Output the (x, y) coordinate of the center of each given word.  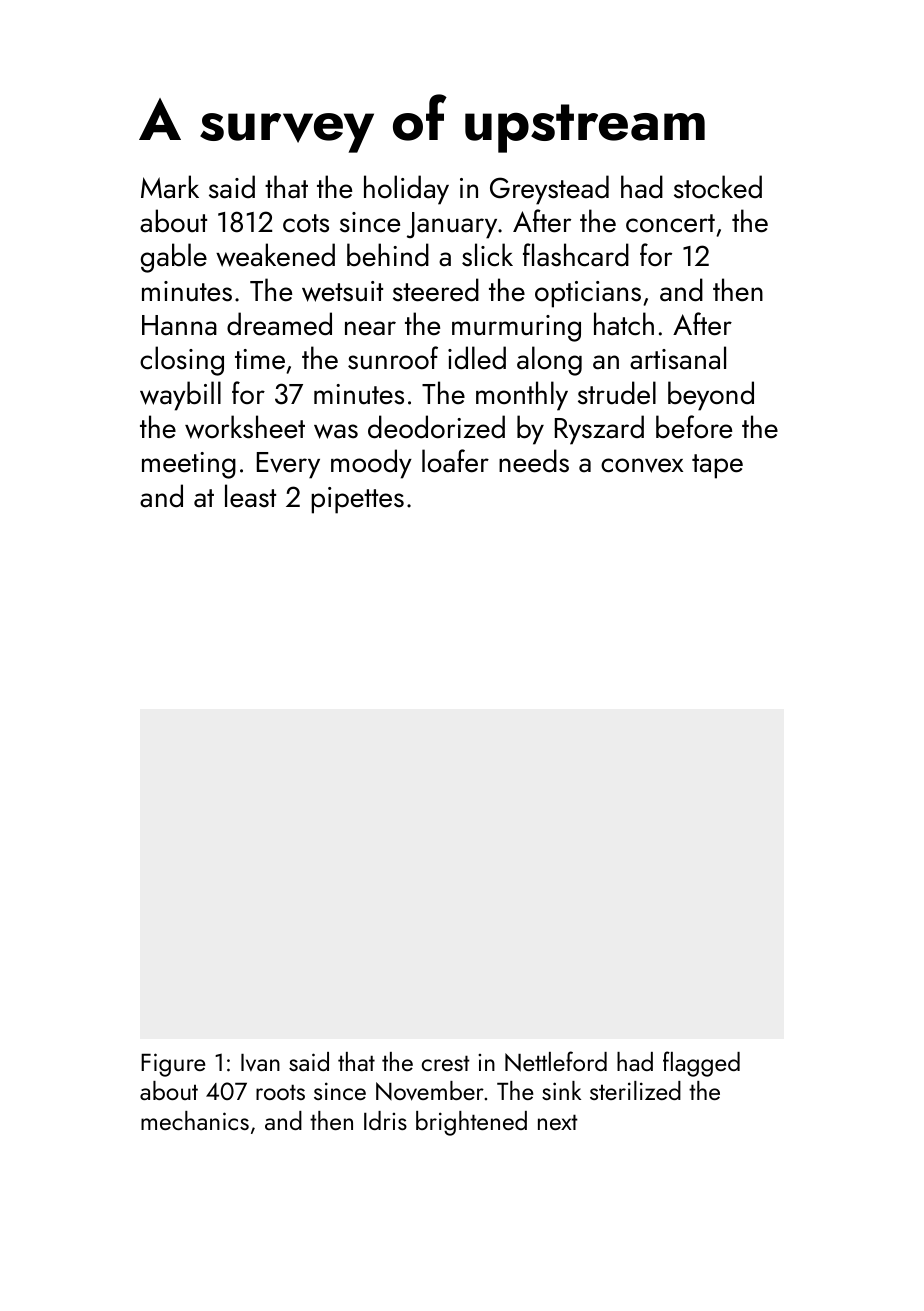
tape (717, 466)
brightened (471, 1123)
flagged (701, 1064)
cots (306, 223)
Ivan (260, 1062)
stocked (718, 187)
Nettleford (556, 1061)
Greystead (549, 190)
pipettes (357, 500)
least (250, 496)
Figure (173, 1065)
